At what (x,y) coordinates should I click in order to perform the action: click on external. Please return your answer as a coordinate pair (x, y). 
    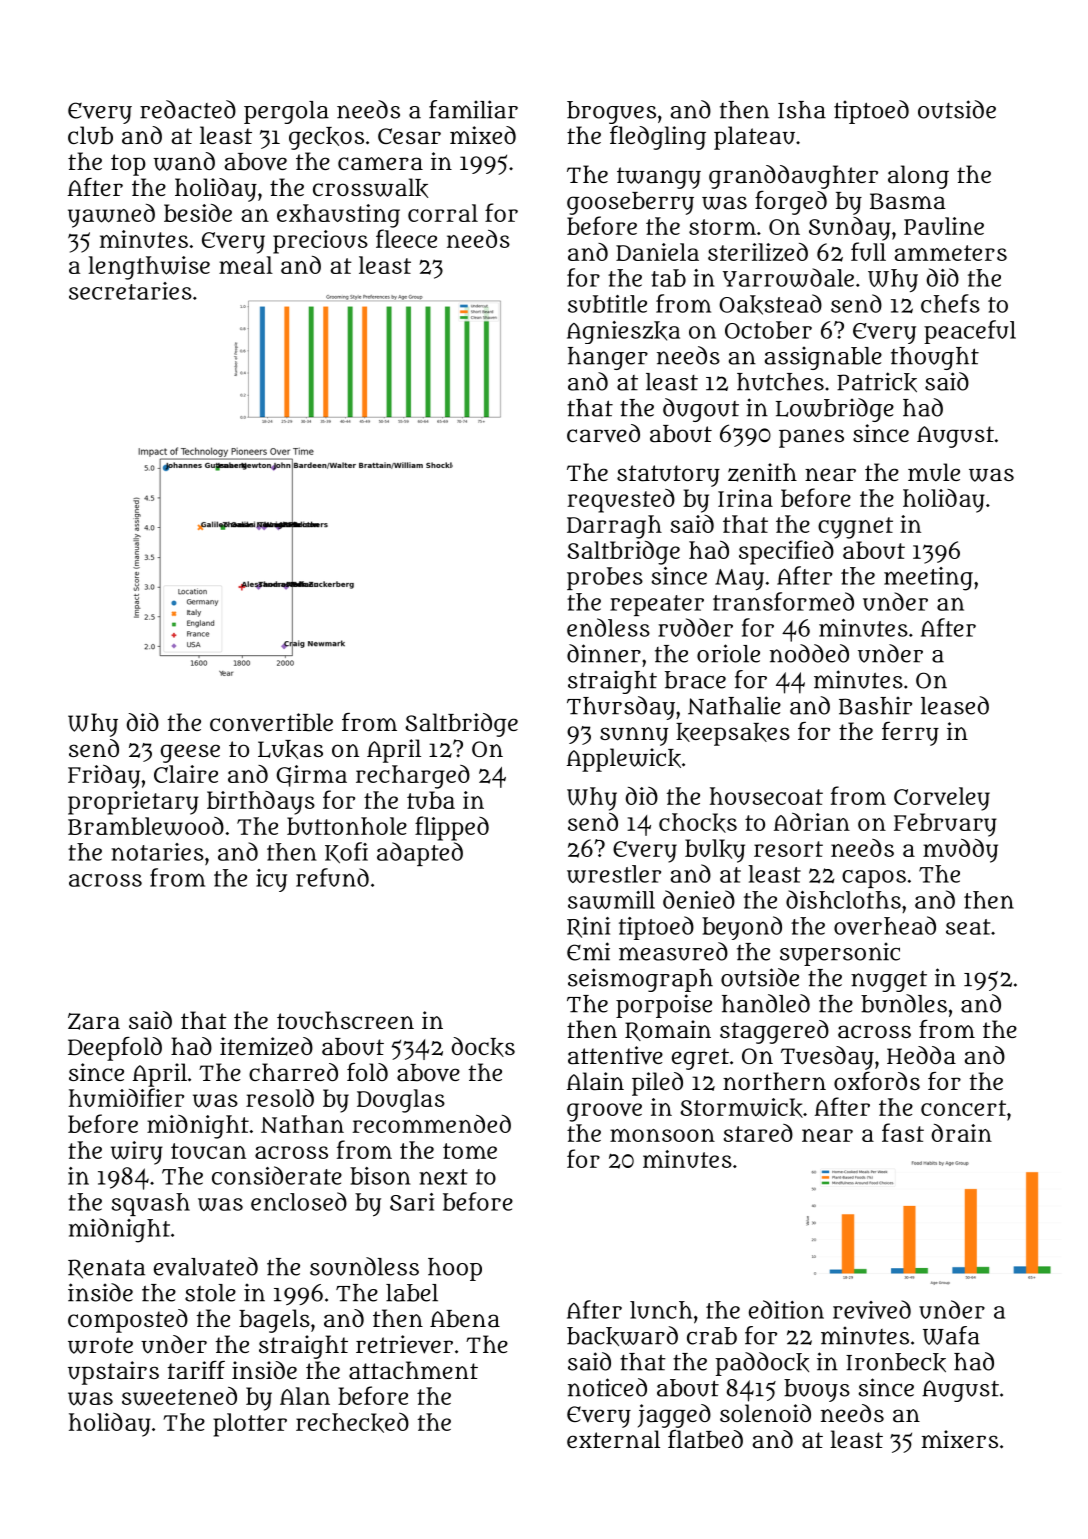
    Looking at the image, I should click on (613, 1439).
